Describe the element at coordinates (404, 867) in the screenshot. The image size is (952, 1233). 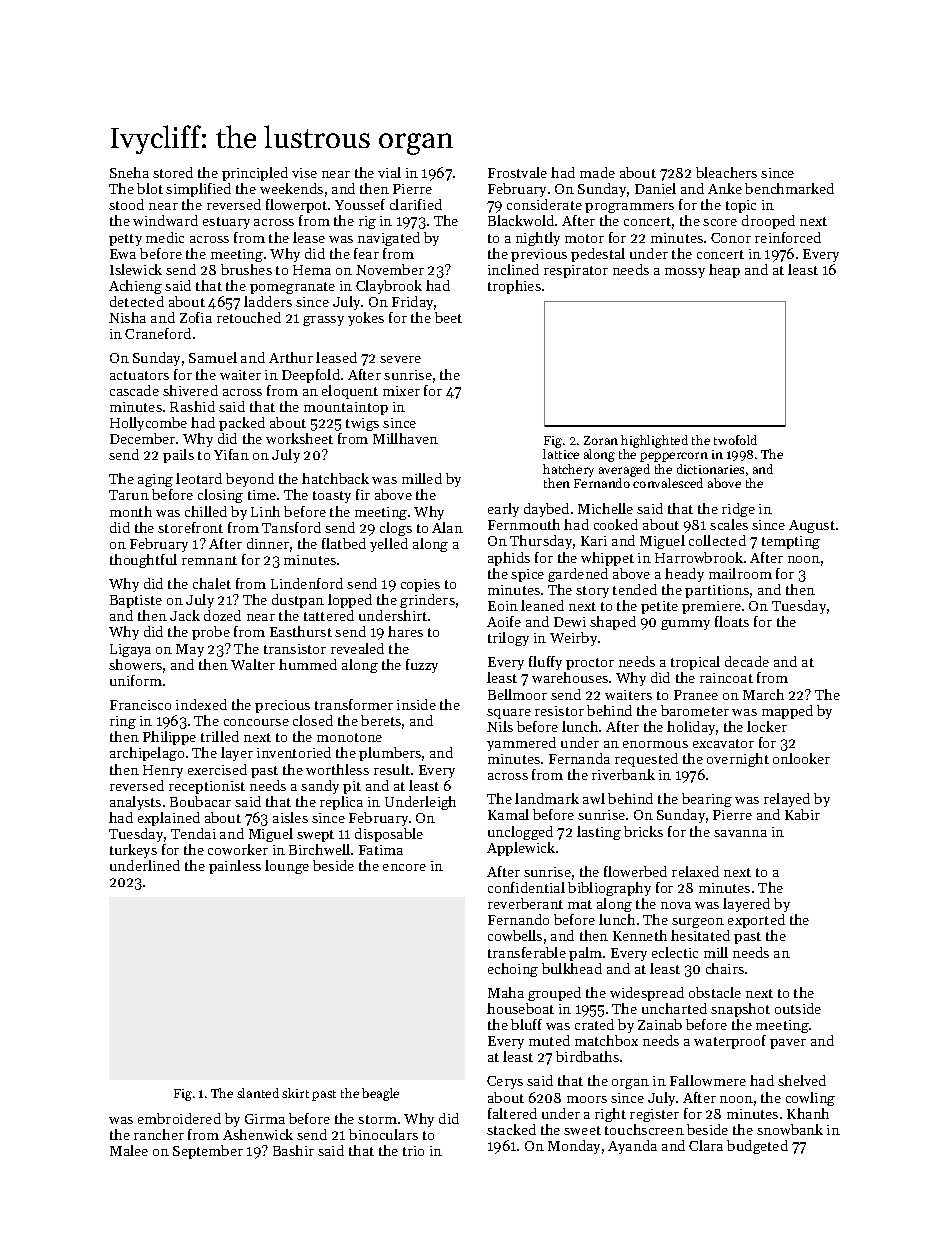
I see `encore` at that location.
